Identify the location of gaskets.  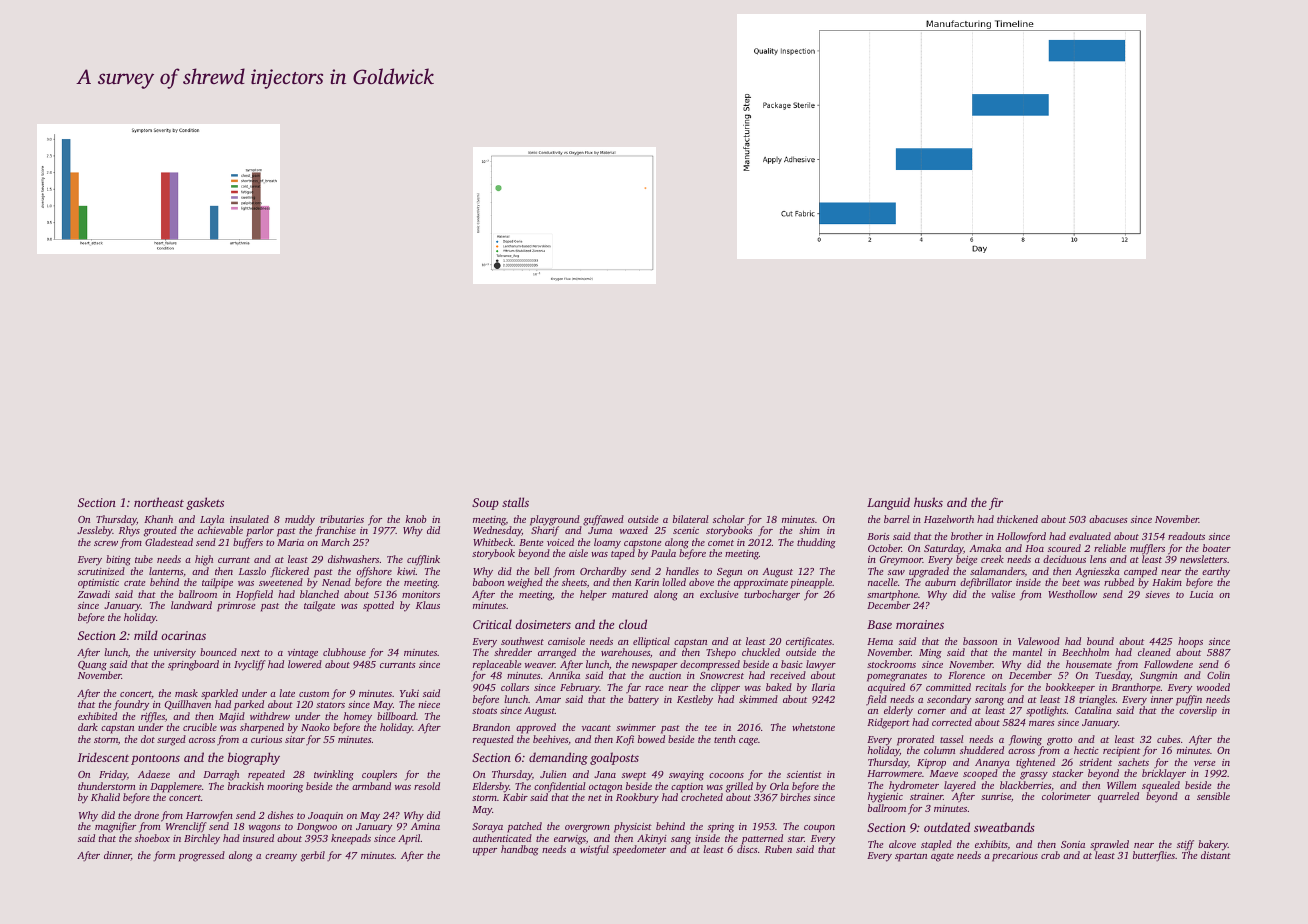
(205, 503).
